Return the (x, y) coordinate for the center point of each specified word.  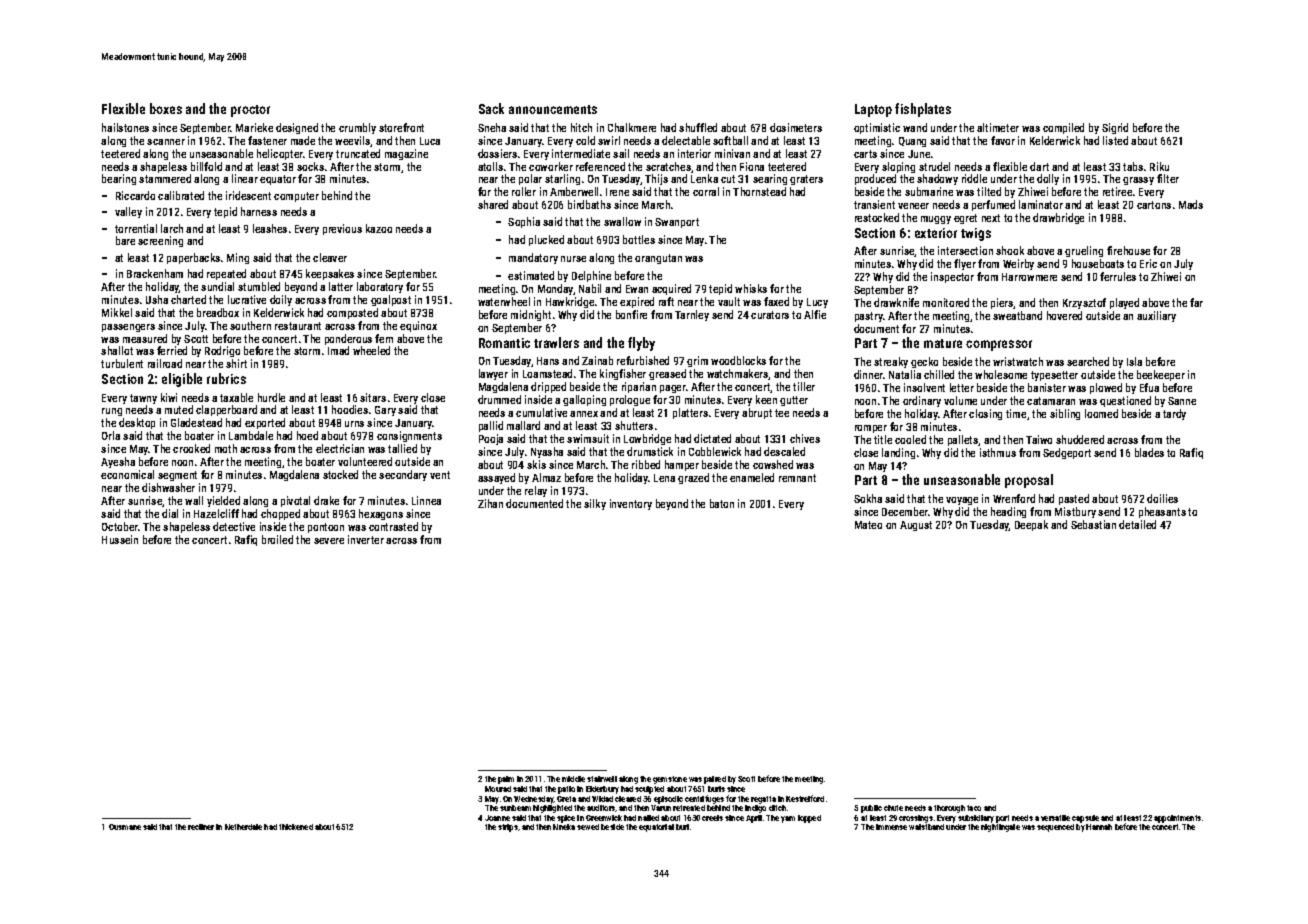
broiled (277, 539)
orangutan (658, 259)
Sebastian (1093, 524)
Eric (1148, 263)
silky (595, 504)
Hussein (120, 539)
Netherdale (243, 827)
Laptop (873, 110)
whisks (751, 288)
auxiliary (1156, 316)
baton (722, 503)
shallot (117, 350)
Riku (1159, 166)
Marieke (254, 127)
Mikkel (117, 312)
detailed (1137, 524)
